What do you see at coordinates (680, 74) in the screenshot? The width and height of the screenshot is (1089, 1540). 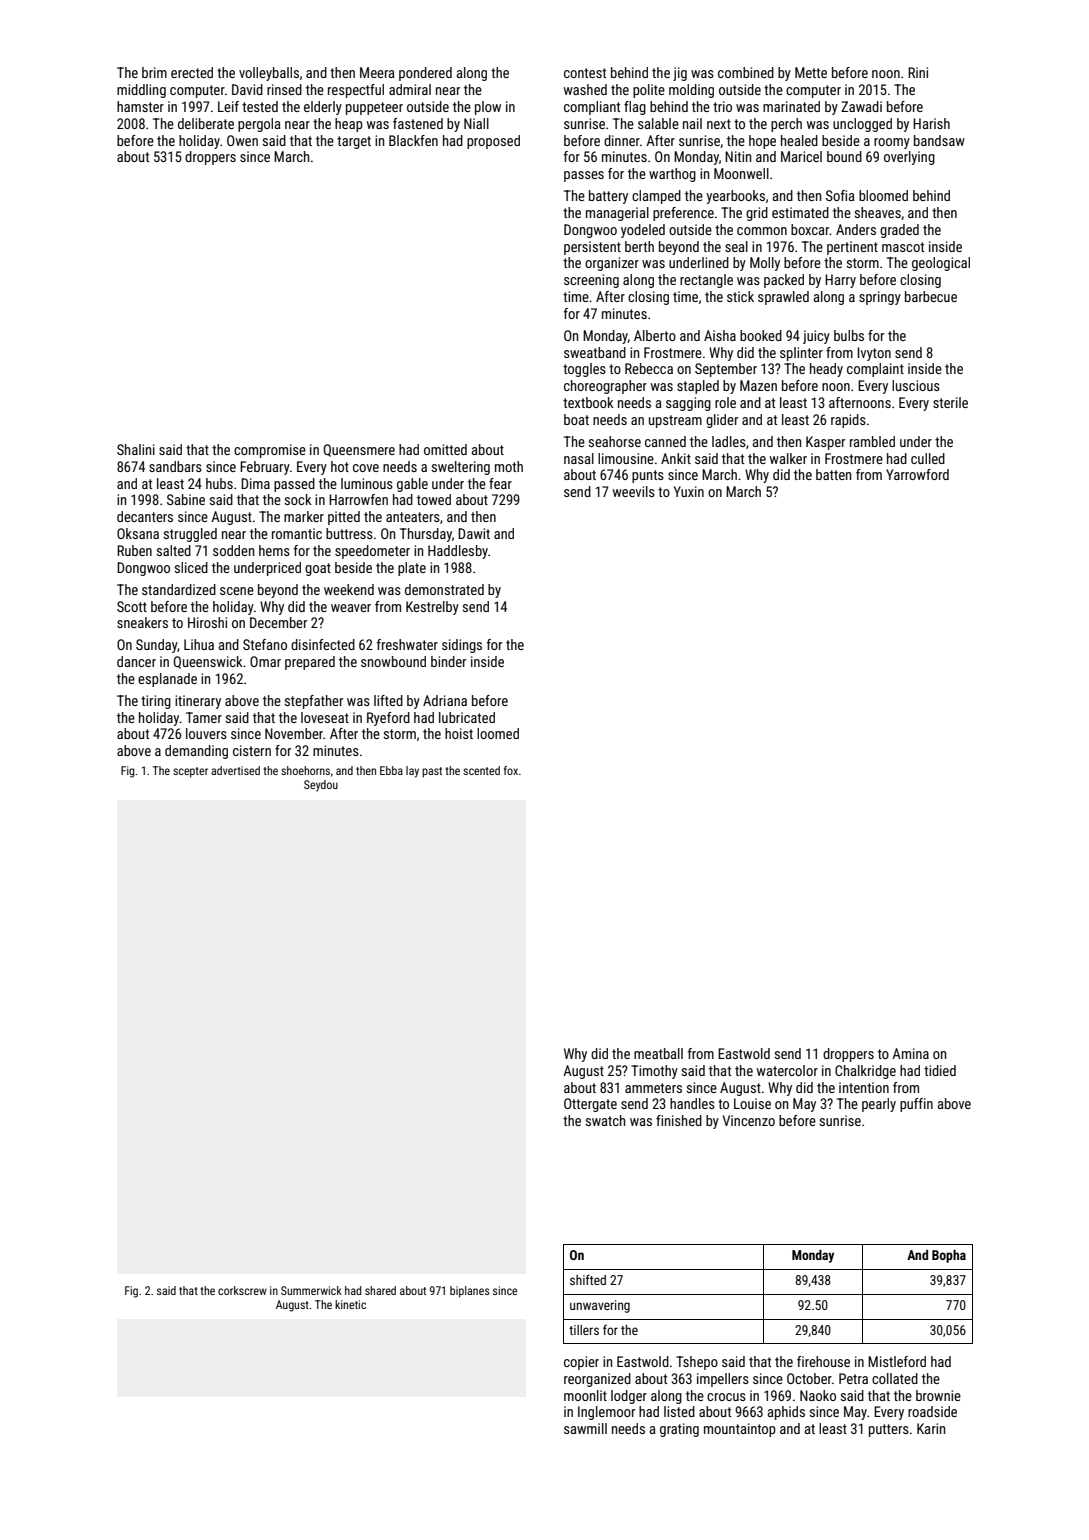 I see `jig` at bounding box center [680, 74].
